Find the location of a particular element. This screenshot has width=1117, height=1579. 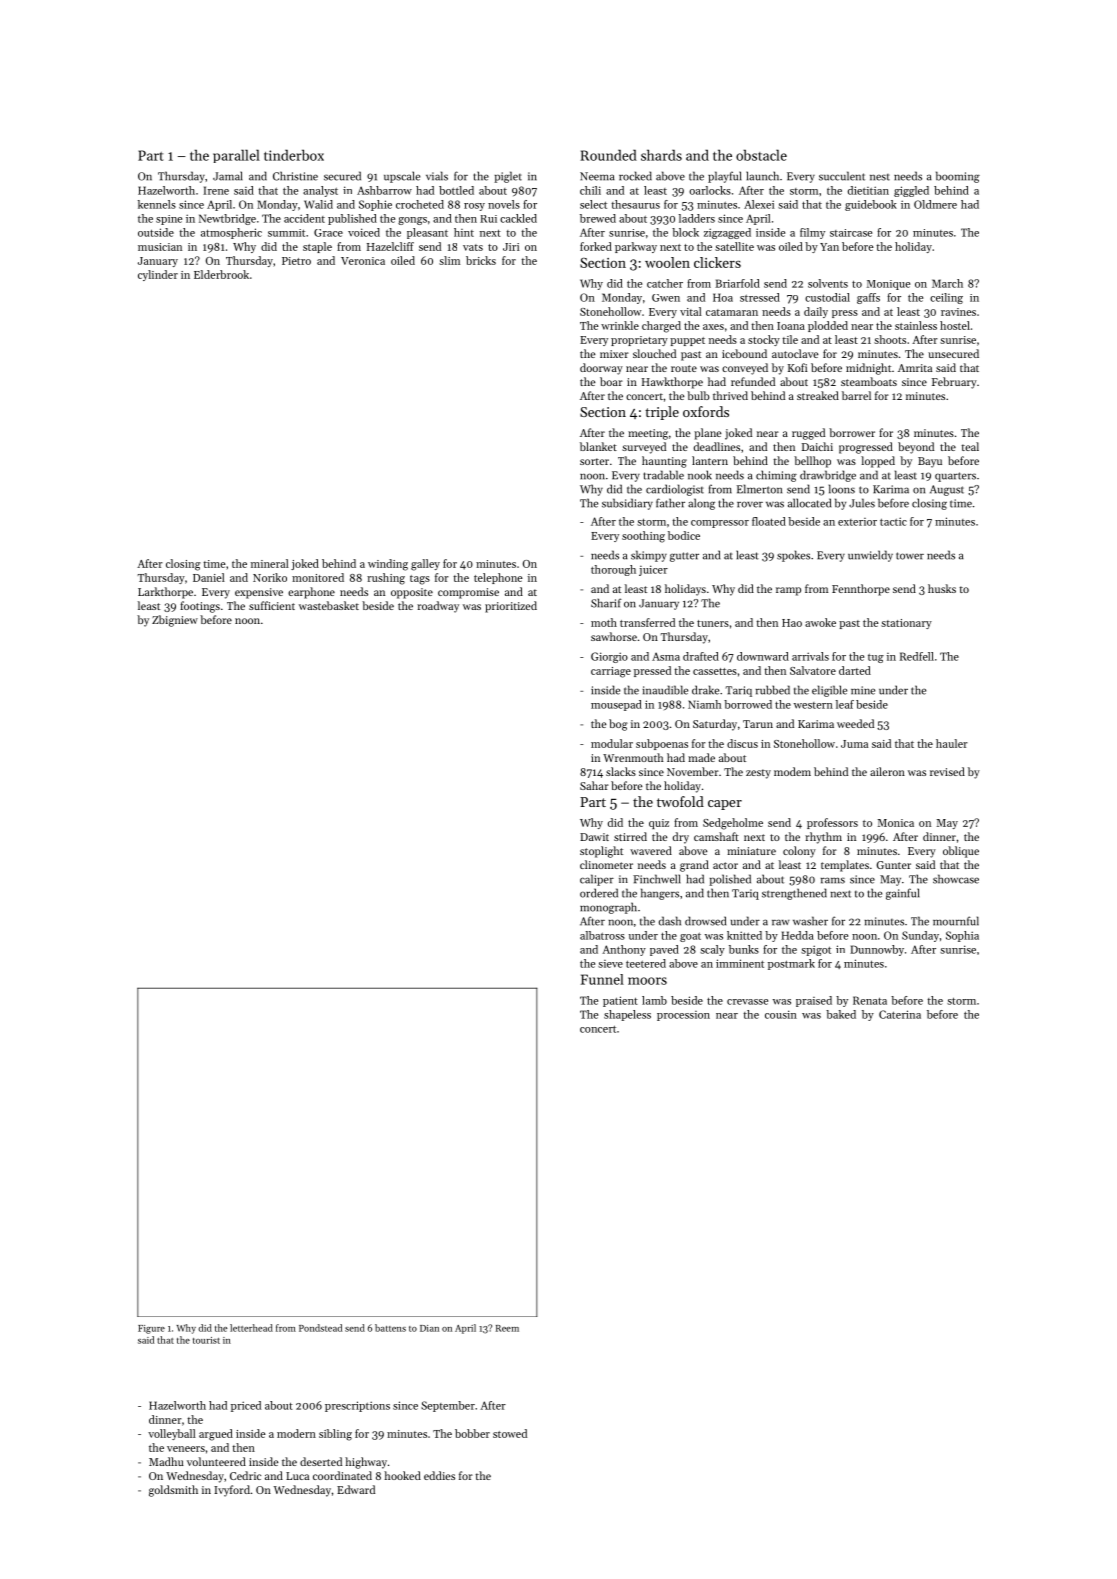

Funnel is located at coordinates (602, 979).
